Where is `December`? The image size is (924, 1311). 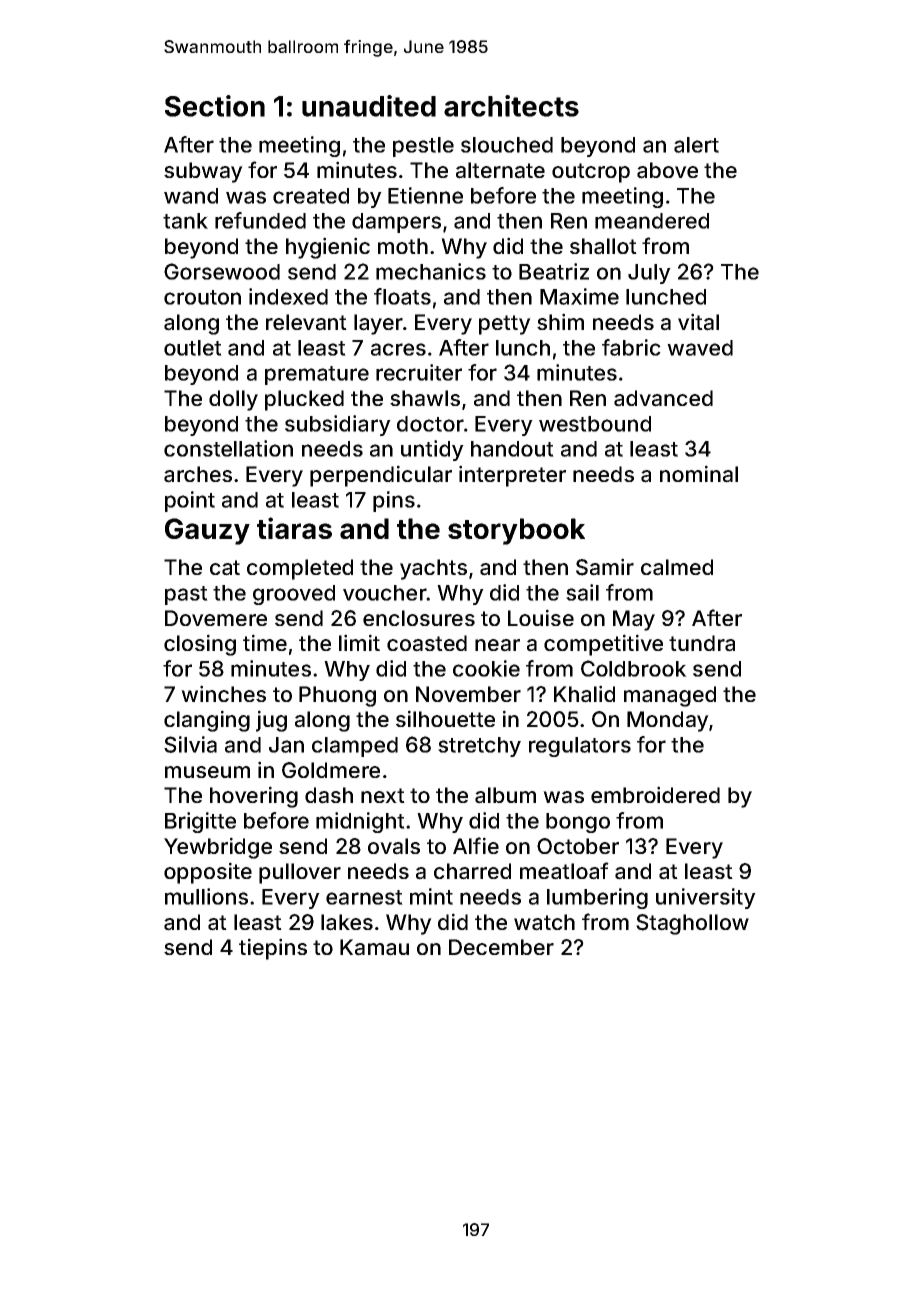
December is located at coordinates (501, 947).
